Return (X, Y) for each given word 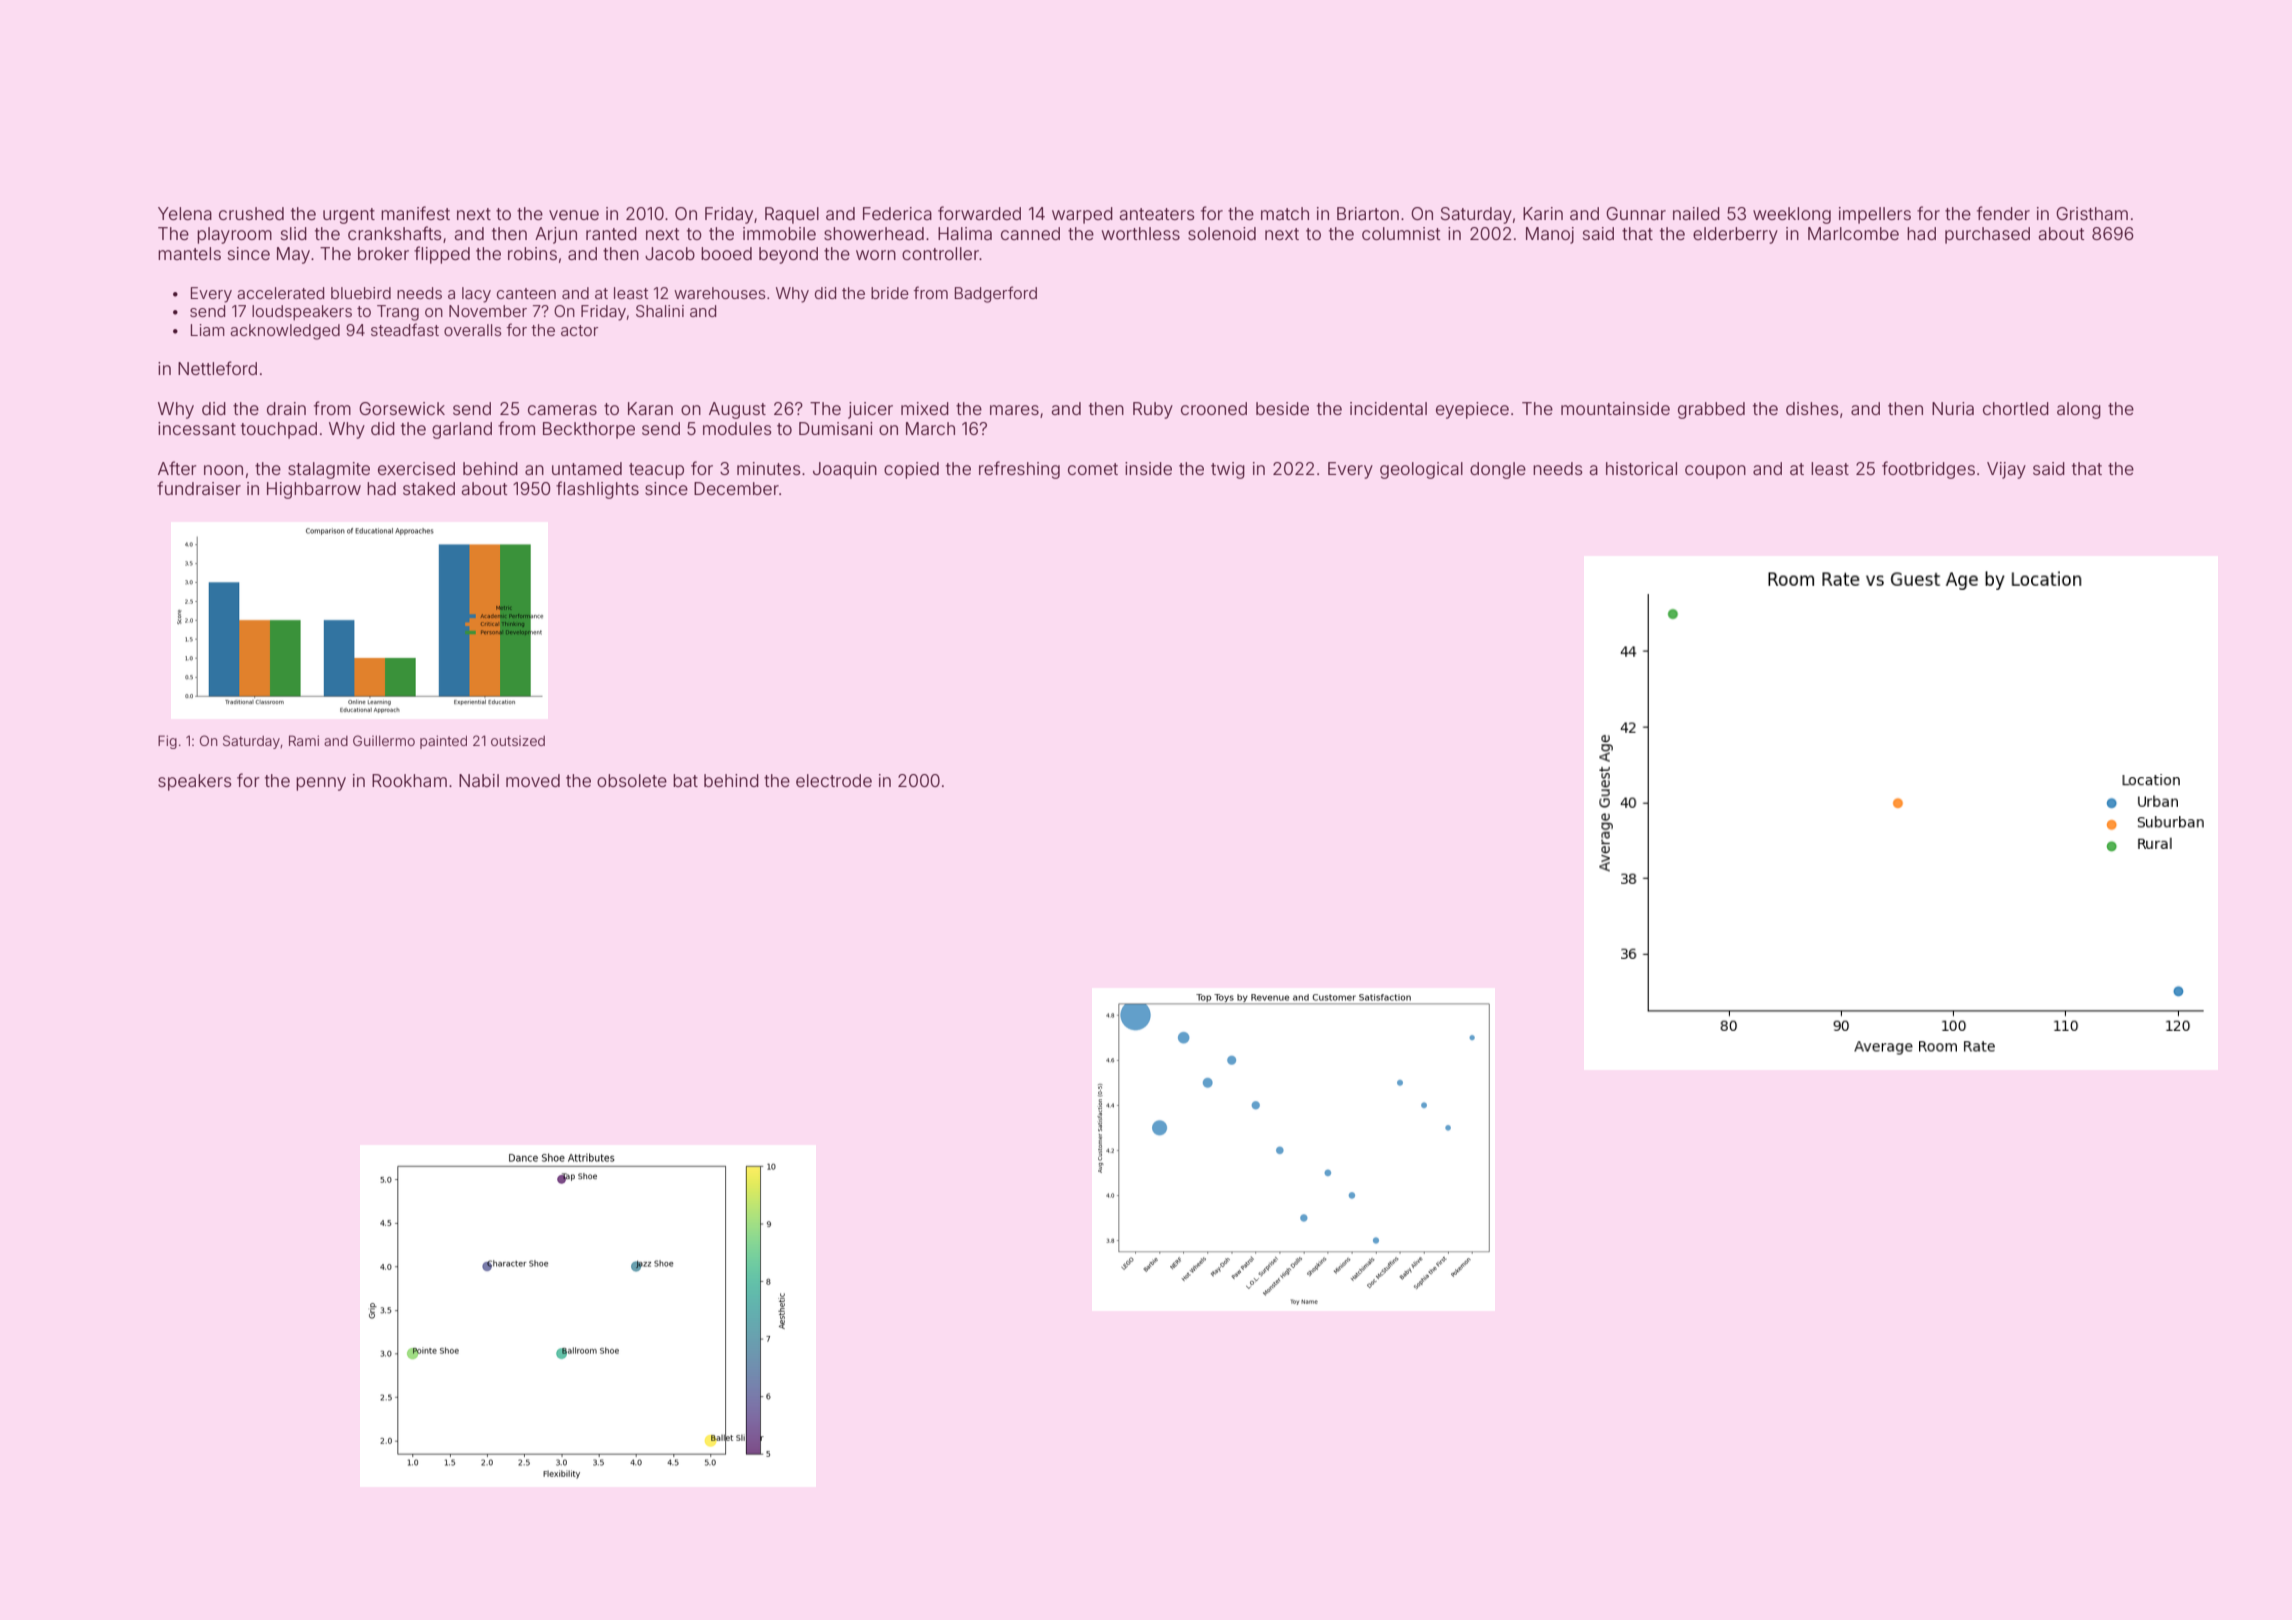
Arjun (556, 235)
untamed (587, 468)
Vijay (2006, 470)
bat (685, 780)
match (1285, 213)
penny (321, 784)
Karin (1543, 213)
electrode (834, 780)
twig (1228, 470)
